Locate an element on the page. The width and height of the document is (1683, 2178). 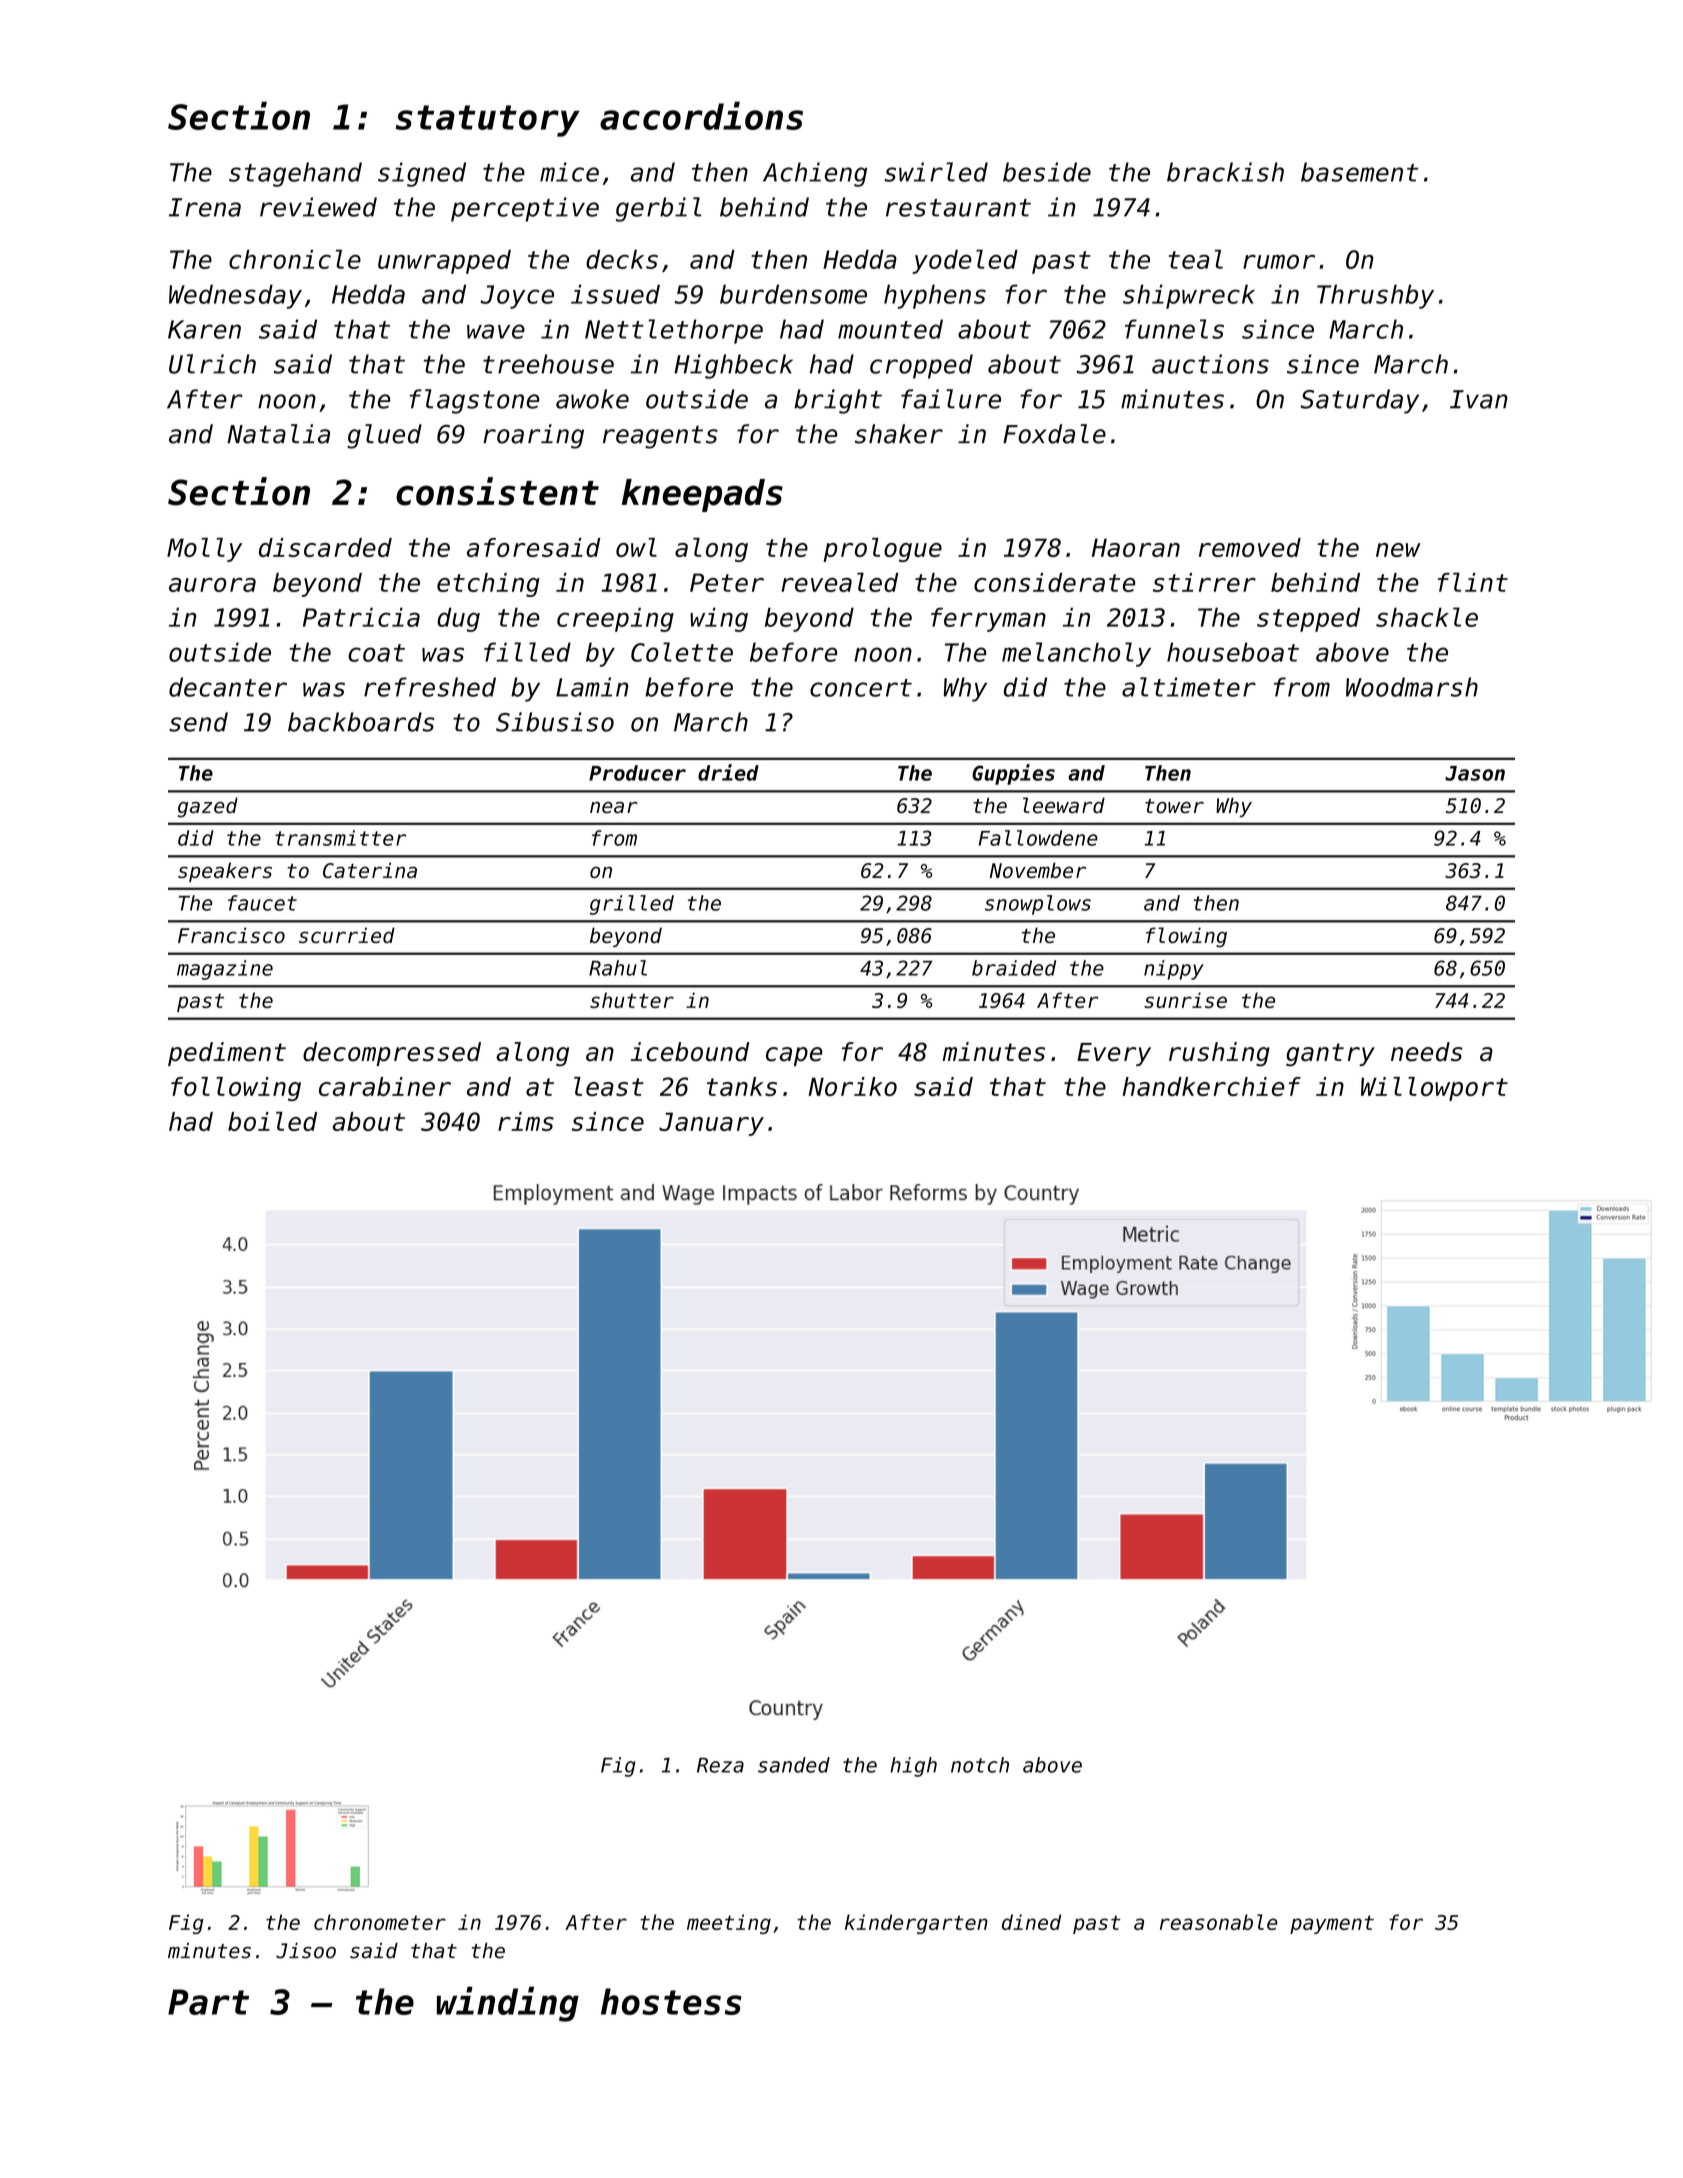
notch is located at coordinates (980, 1765).
